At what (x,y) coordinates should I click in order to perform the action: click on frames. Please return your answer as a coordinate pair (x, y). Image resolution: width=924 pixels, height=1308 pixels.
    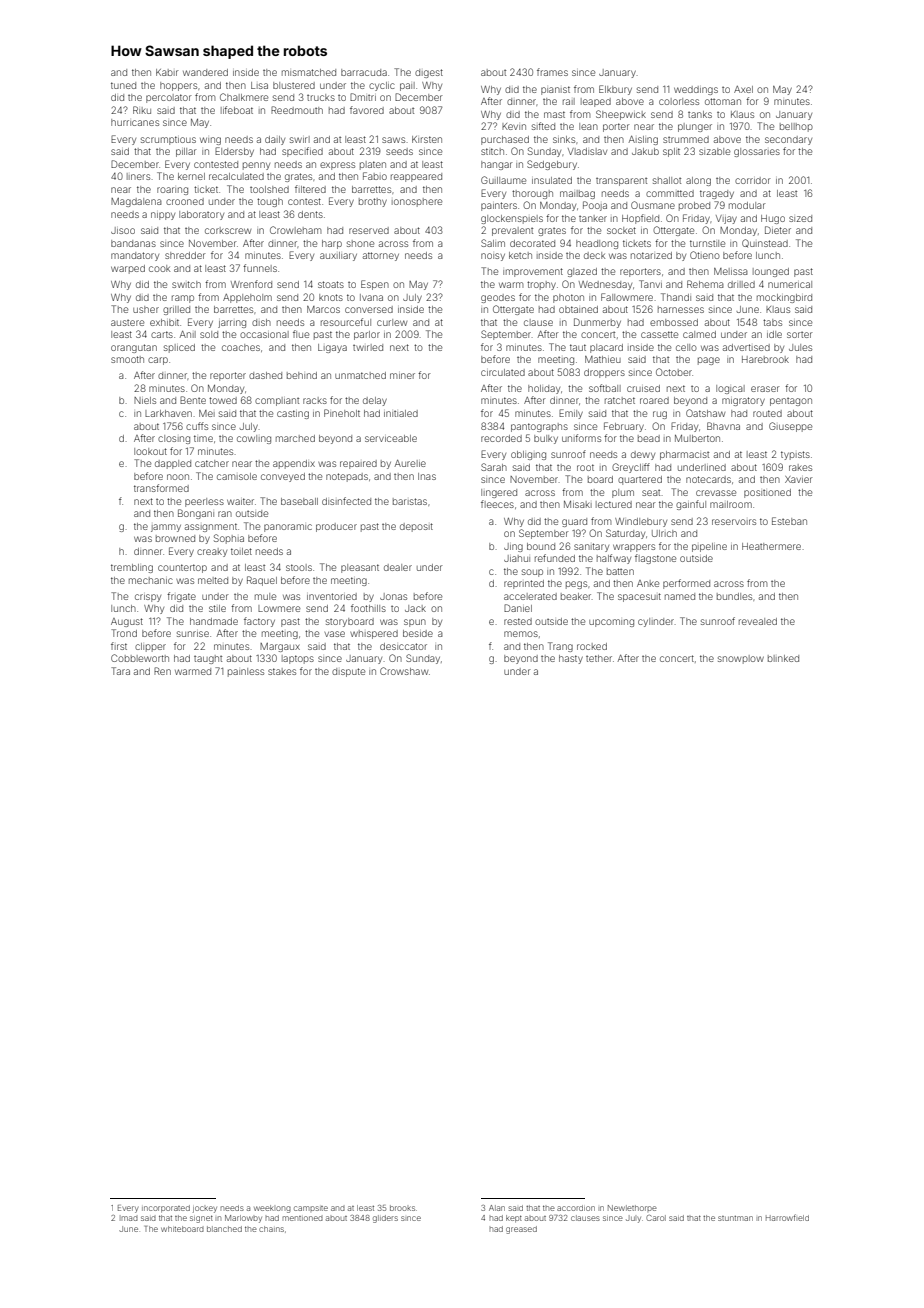
    Looking at the image, I should click on (552, 72).
